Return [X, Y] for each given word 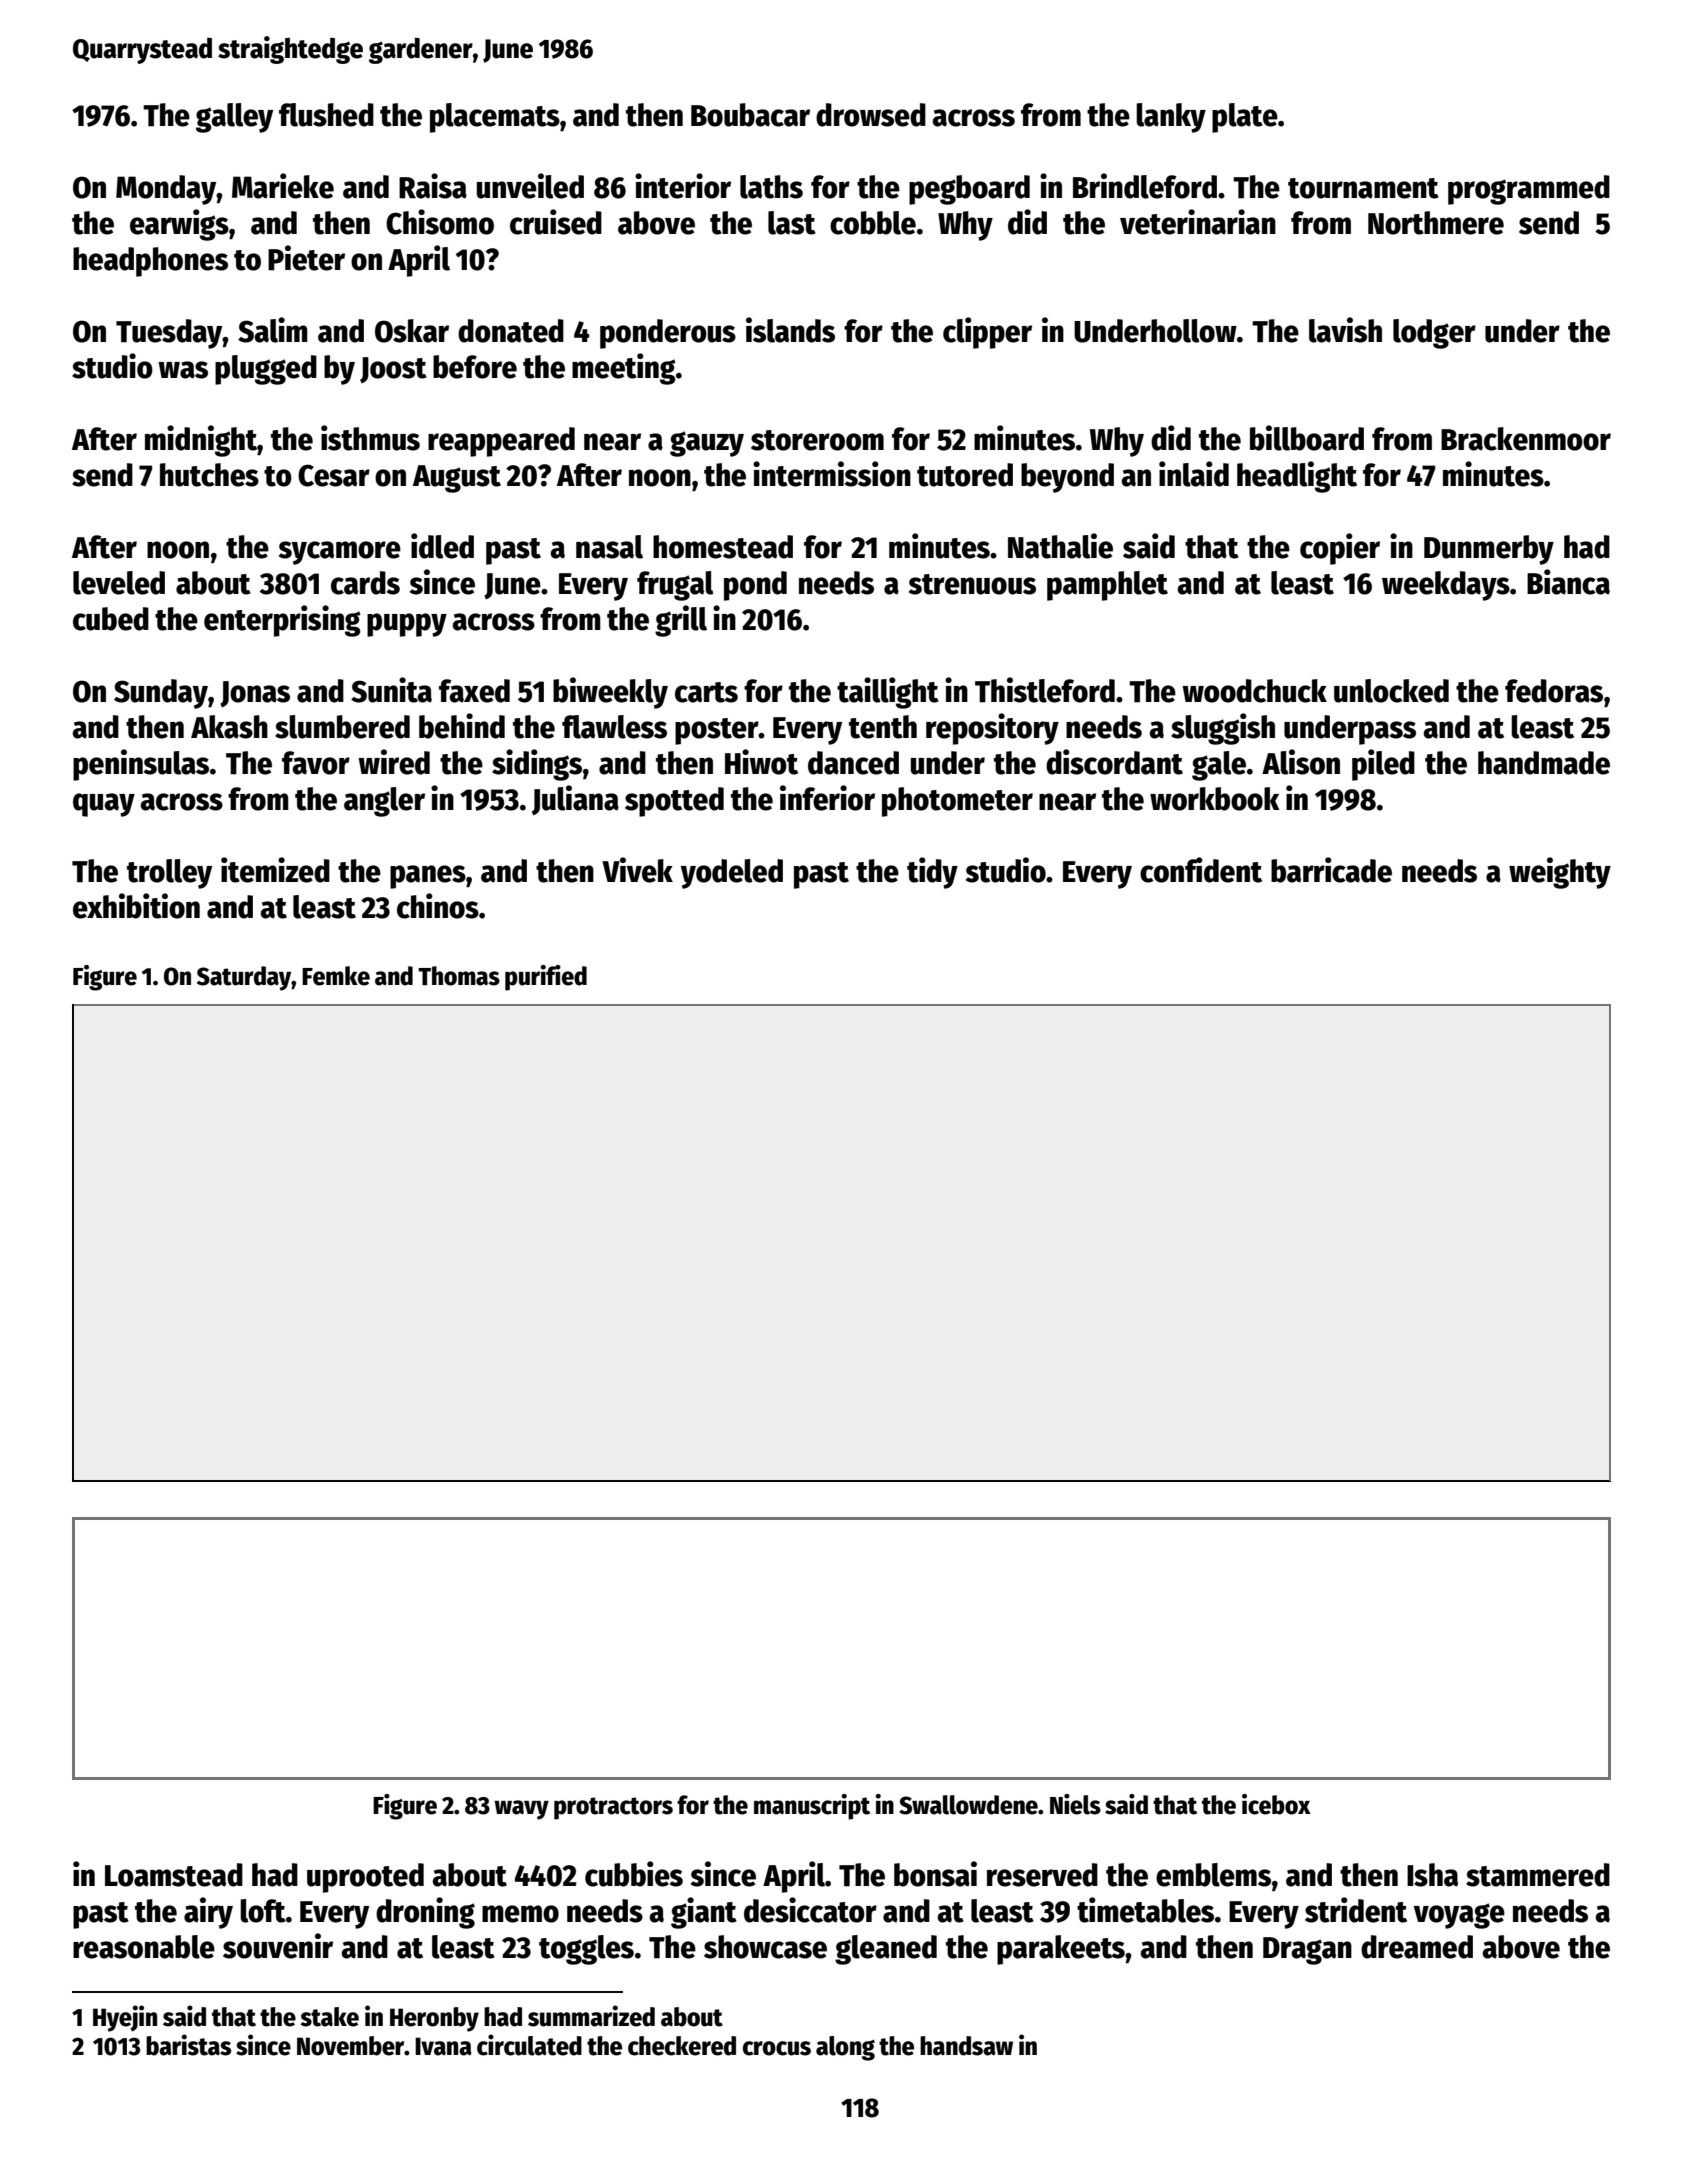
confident [1201, 870]
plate [1245, 118]
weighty [1560, 873]
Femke [336, 976]
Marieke [283, 186]
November [351, 2046]
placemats [495, 118]
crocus [777, 2048]
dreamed [1417, 1947]
